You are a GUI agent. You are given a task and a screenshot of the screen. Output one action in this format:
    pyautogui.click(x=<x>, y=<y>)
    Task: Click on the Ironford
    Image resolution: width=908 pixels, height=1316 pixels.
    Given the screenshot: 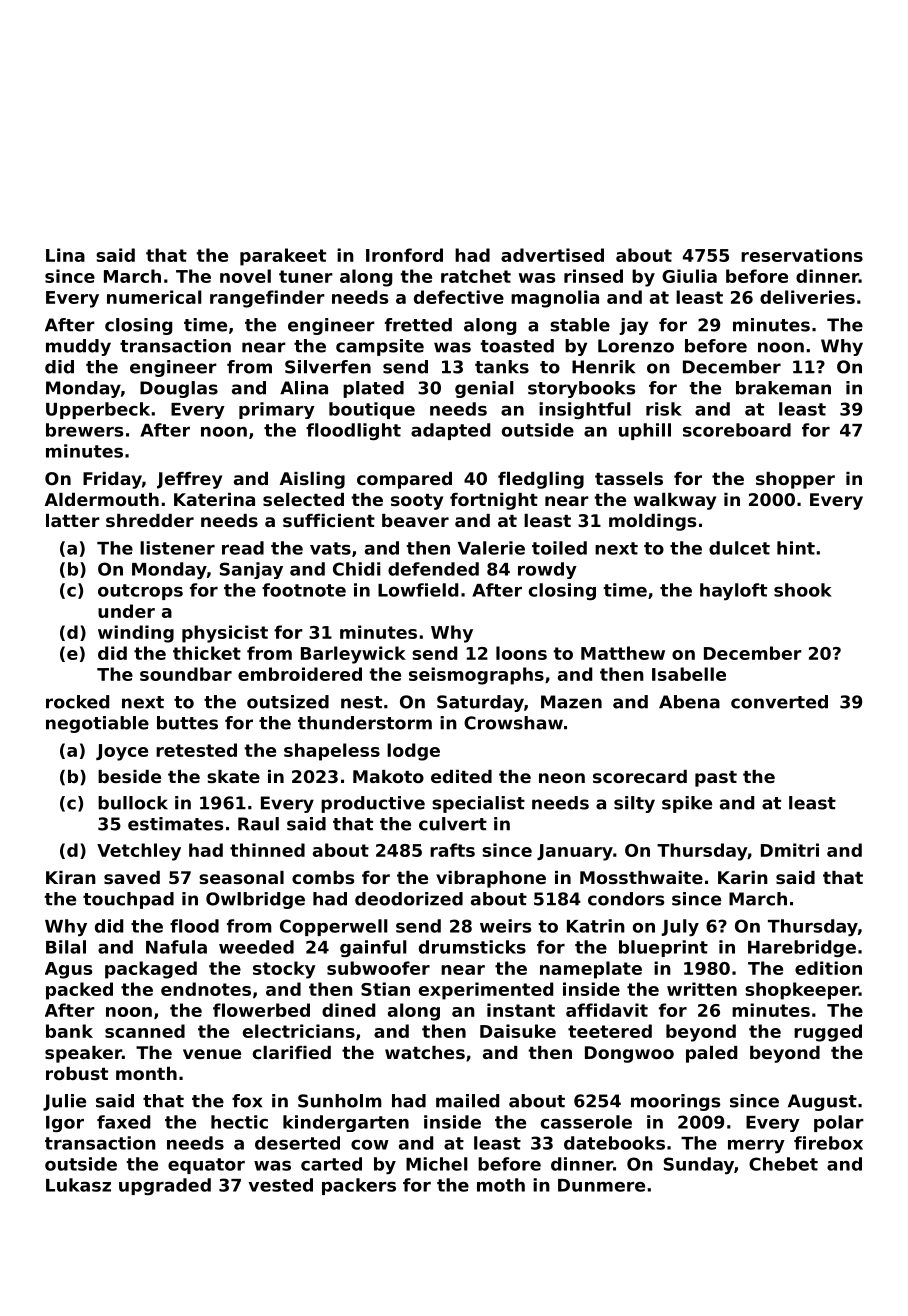 What is the action you would take?
    pyautogui.click(x=404, y=255)
